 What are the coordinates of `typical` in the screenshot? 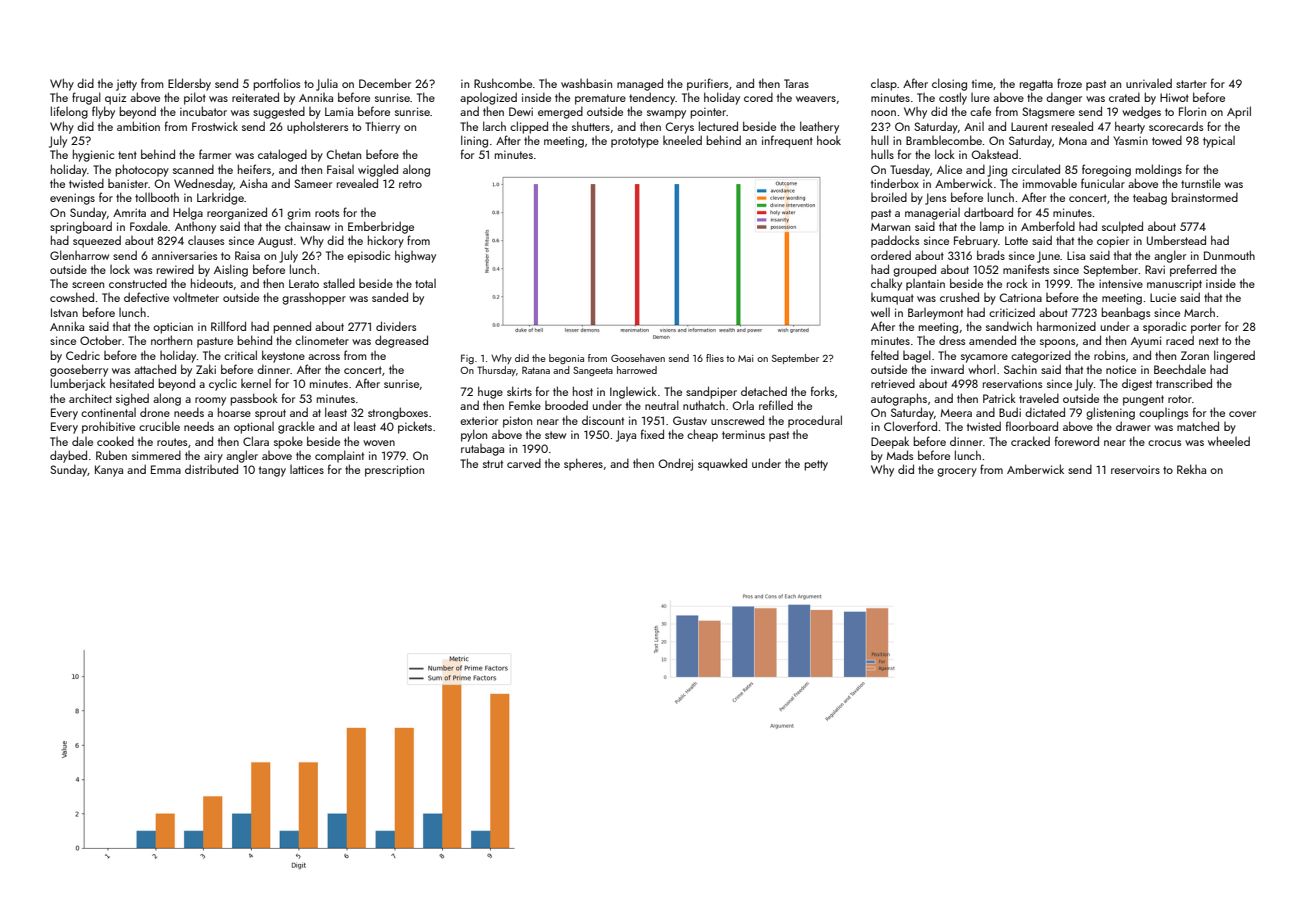 It's located at (1219, 142).
